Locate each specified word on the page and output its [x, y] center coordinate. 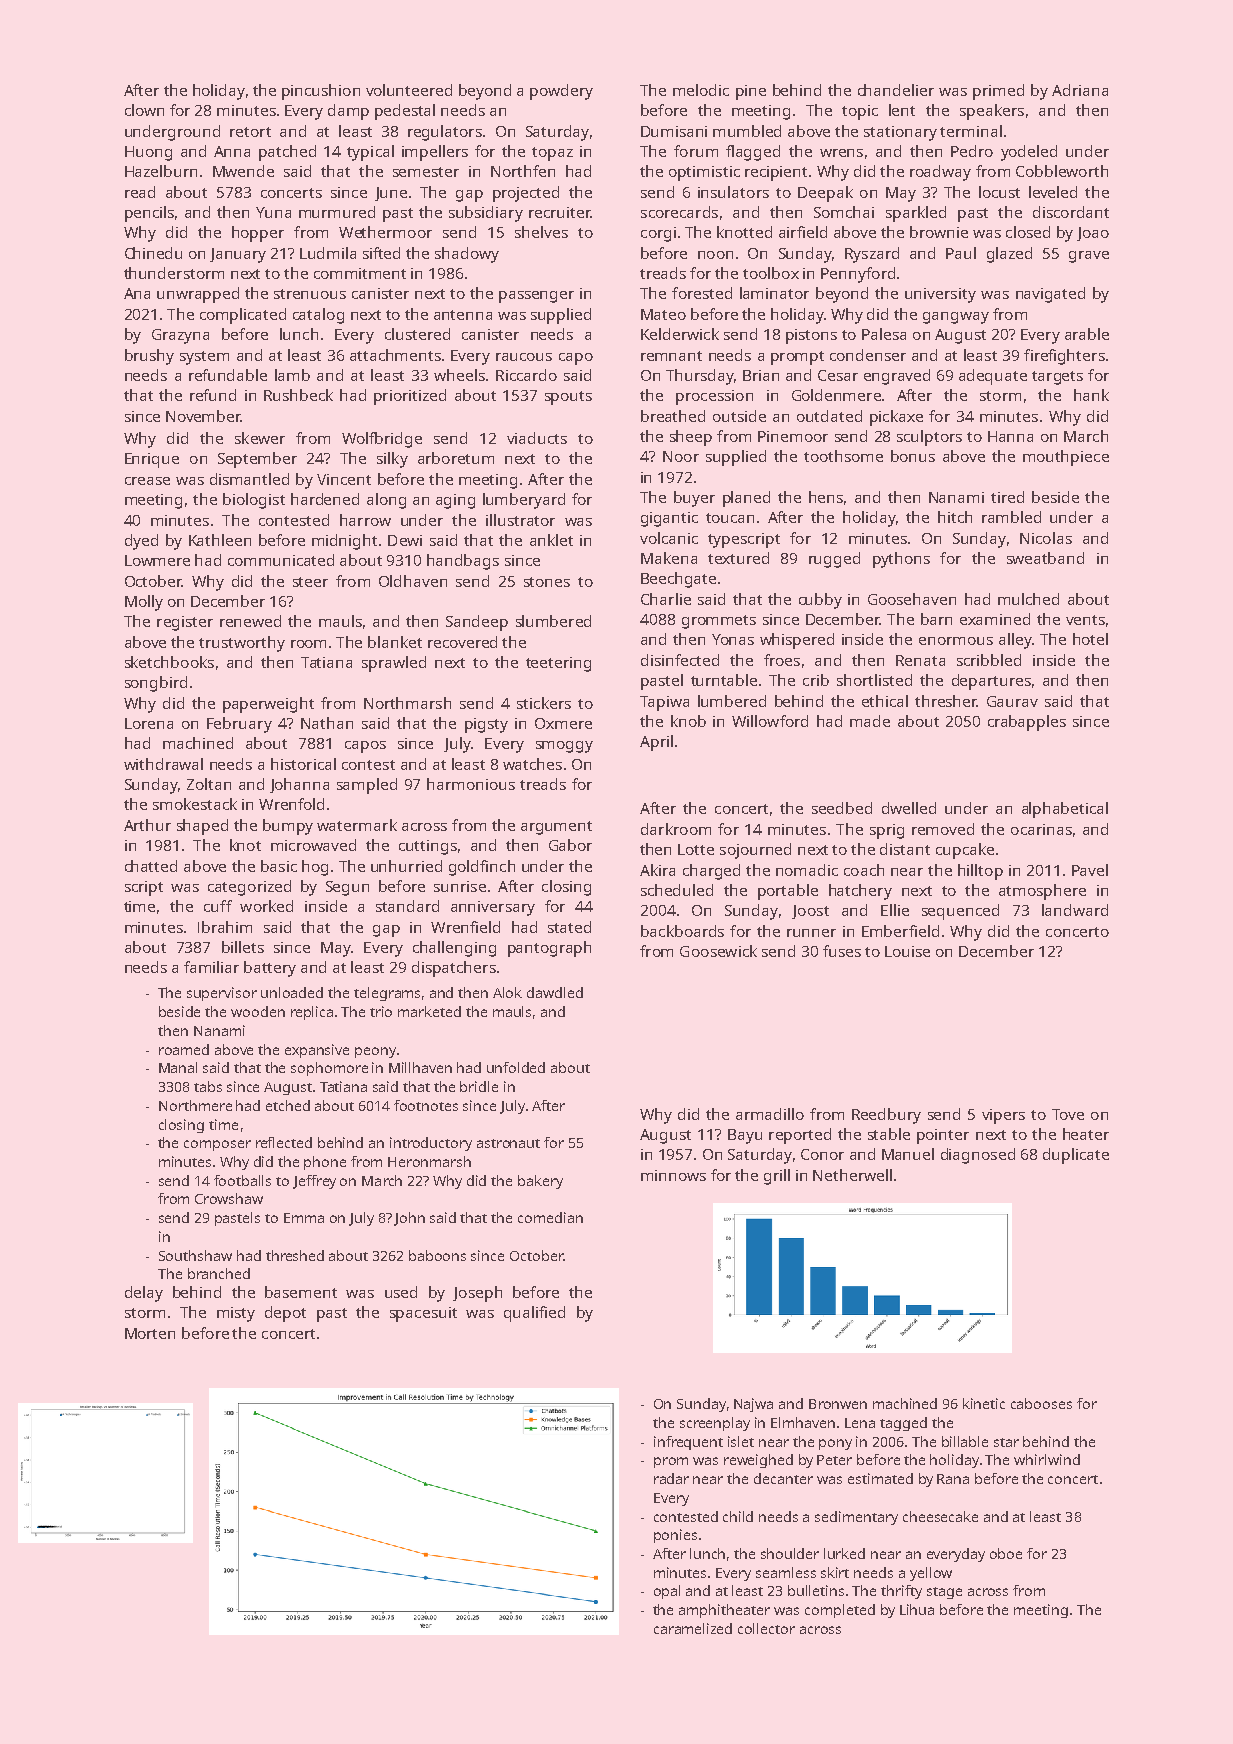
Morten [150, 1333]
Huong [148, 153]
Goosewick [718, 951]
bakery [540, 1182]
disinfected [680, 660]
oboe [1006, 1553]
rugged [834, 560]
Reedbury [886, 1116]
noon [715, 255]
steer [310, 582]
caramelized [693, 1628]
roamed [184, 1049]
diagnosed [978, 1156]
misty [236, 1314]
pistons [811, 336]
